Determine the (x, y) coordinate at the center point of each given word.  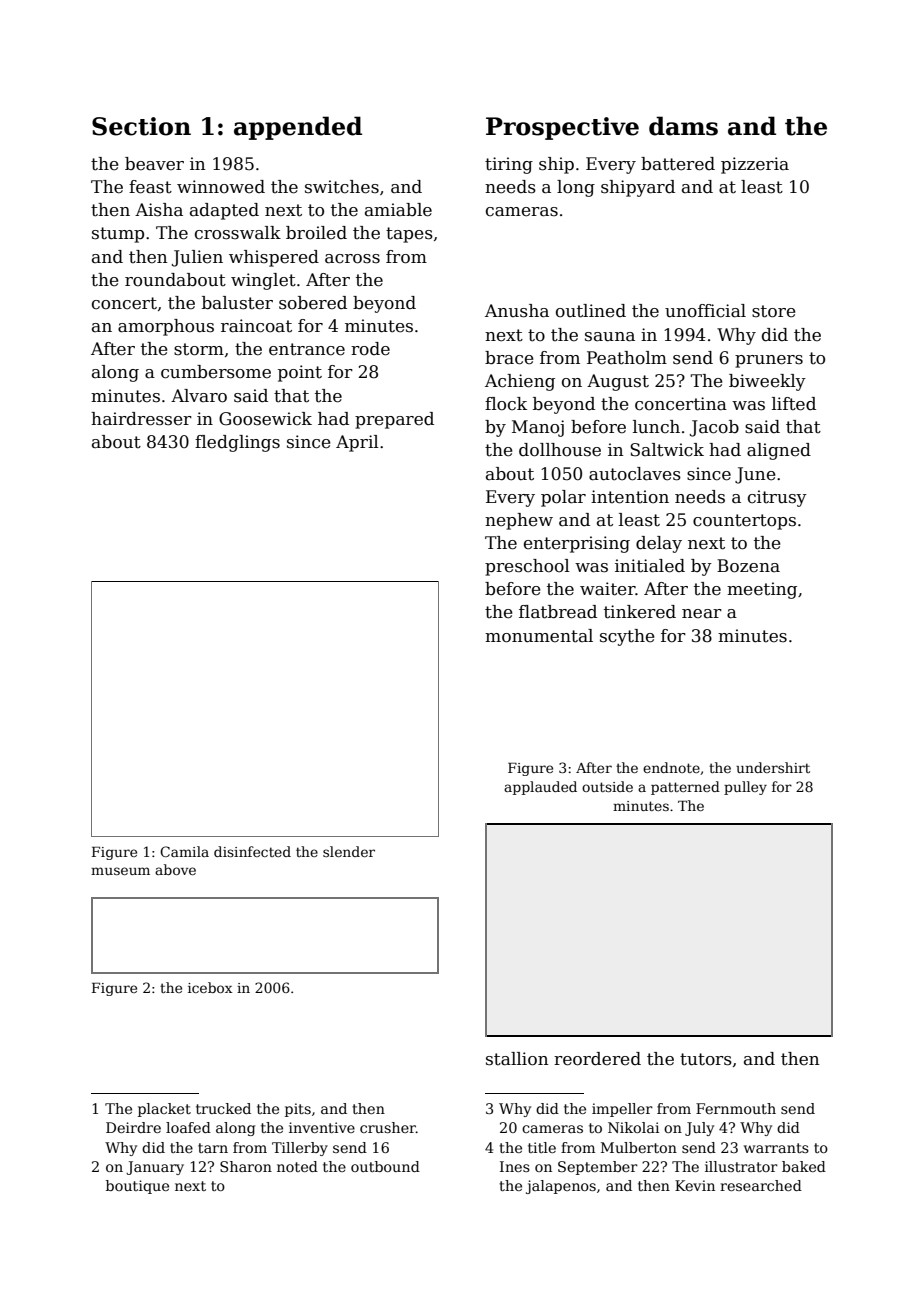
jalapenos (561, 1187)
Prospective (562, 128)
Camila (184, 851)
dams (683, 126)
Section (141, 126)
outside (607, 786)
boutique (137, 1187)
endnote (671, 767)
